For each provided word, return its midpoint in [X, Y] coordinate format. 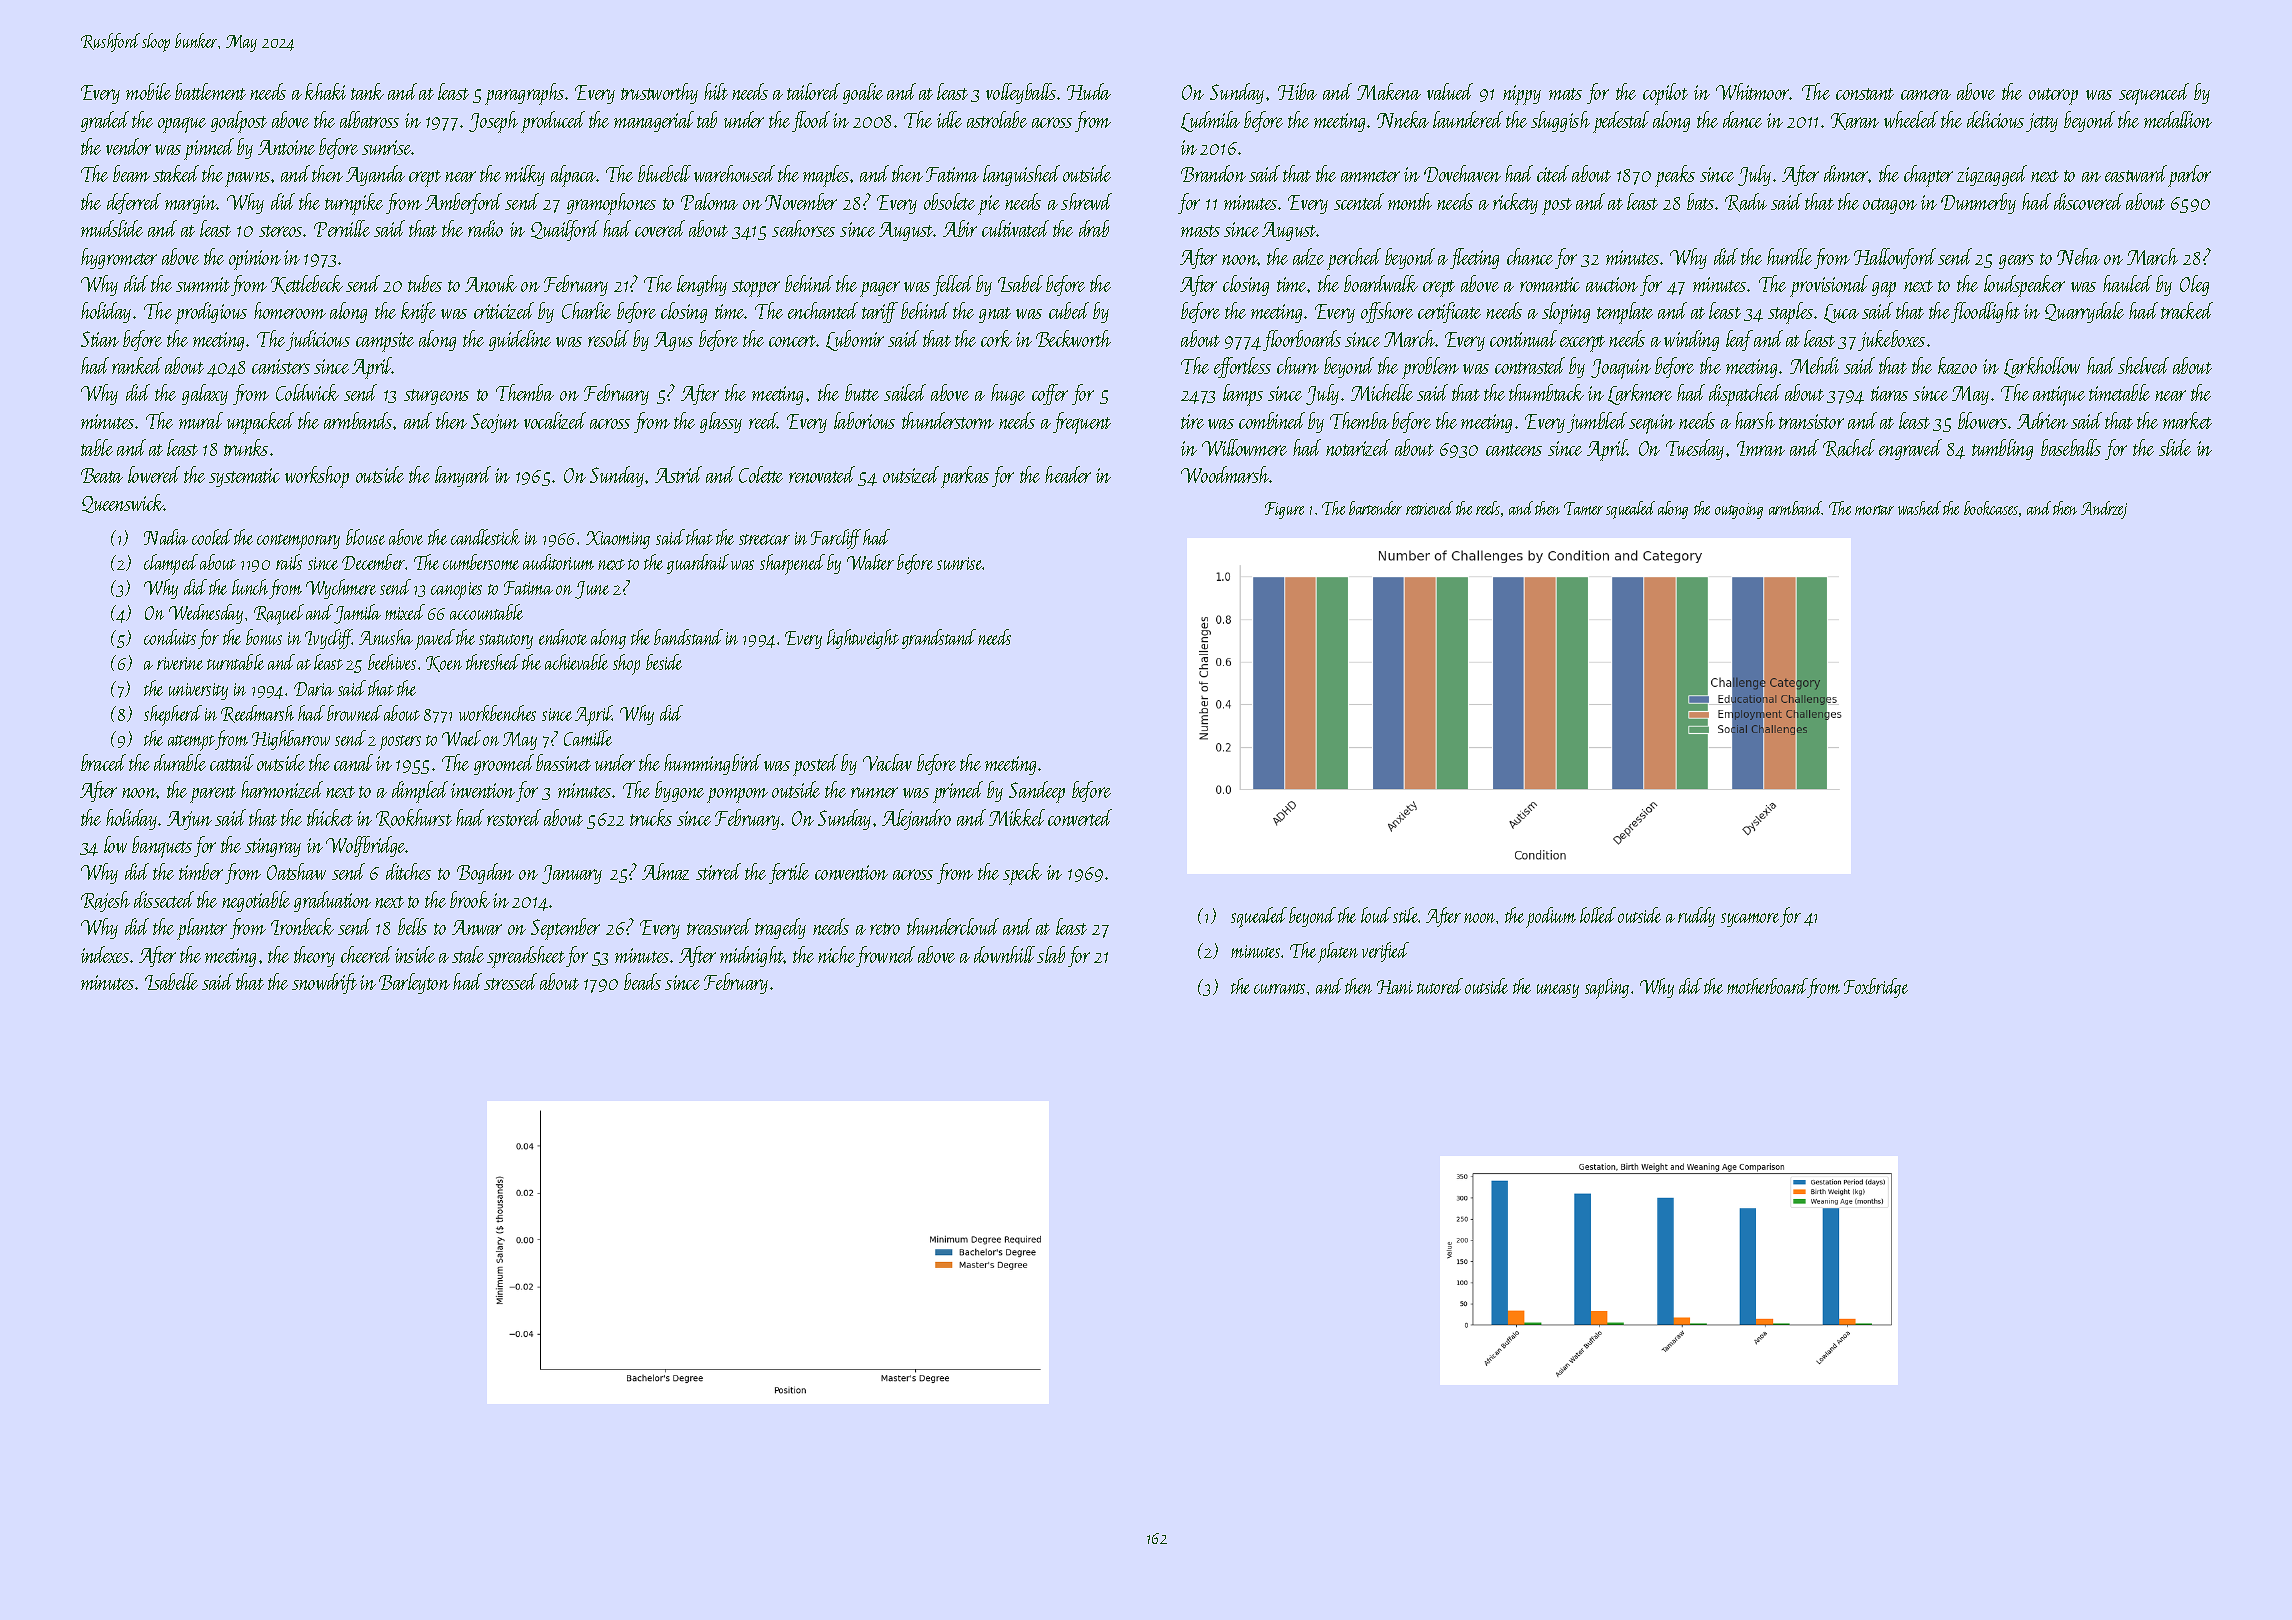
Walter [870, 562]
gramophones [611, 204]
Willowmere [1244, 447]
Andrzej [2104, 510]
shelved [2143, 365]
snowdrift [324, 983]
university [198, 691]
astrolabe [997, 119]
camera [1926, 94]
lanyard [463, 476]
